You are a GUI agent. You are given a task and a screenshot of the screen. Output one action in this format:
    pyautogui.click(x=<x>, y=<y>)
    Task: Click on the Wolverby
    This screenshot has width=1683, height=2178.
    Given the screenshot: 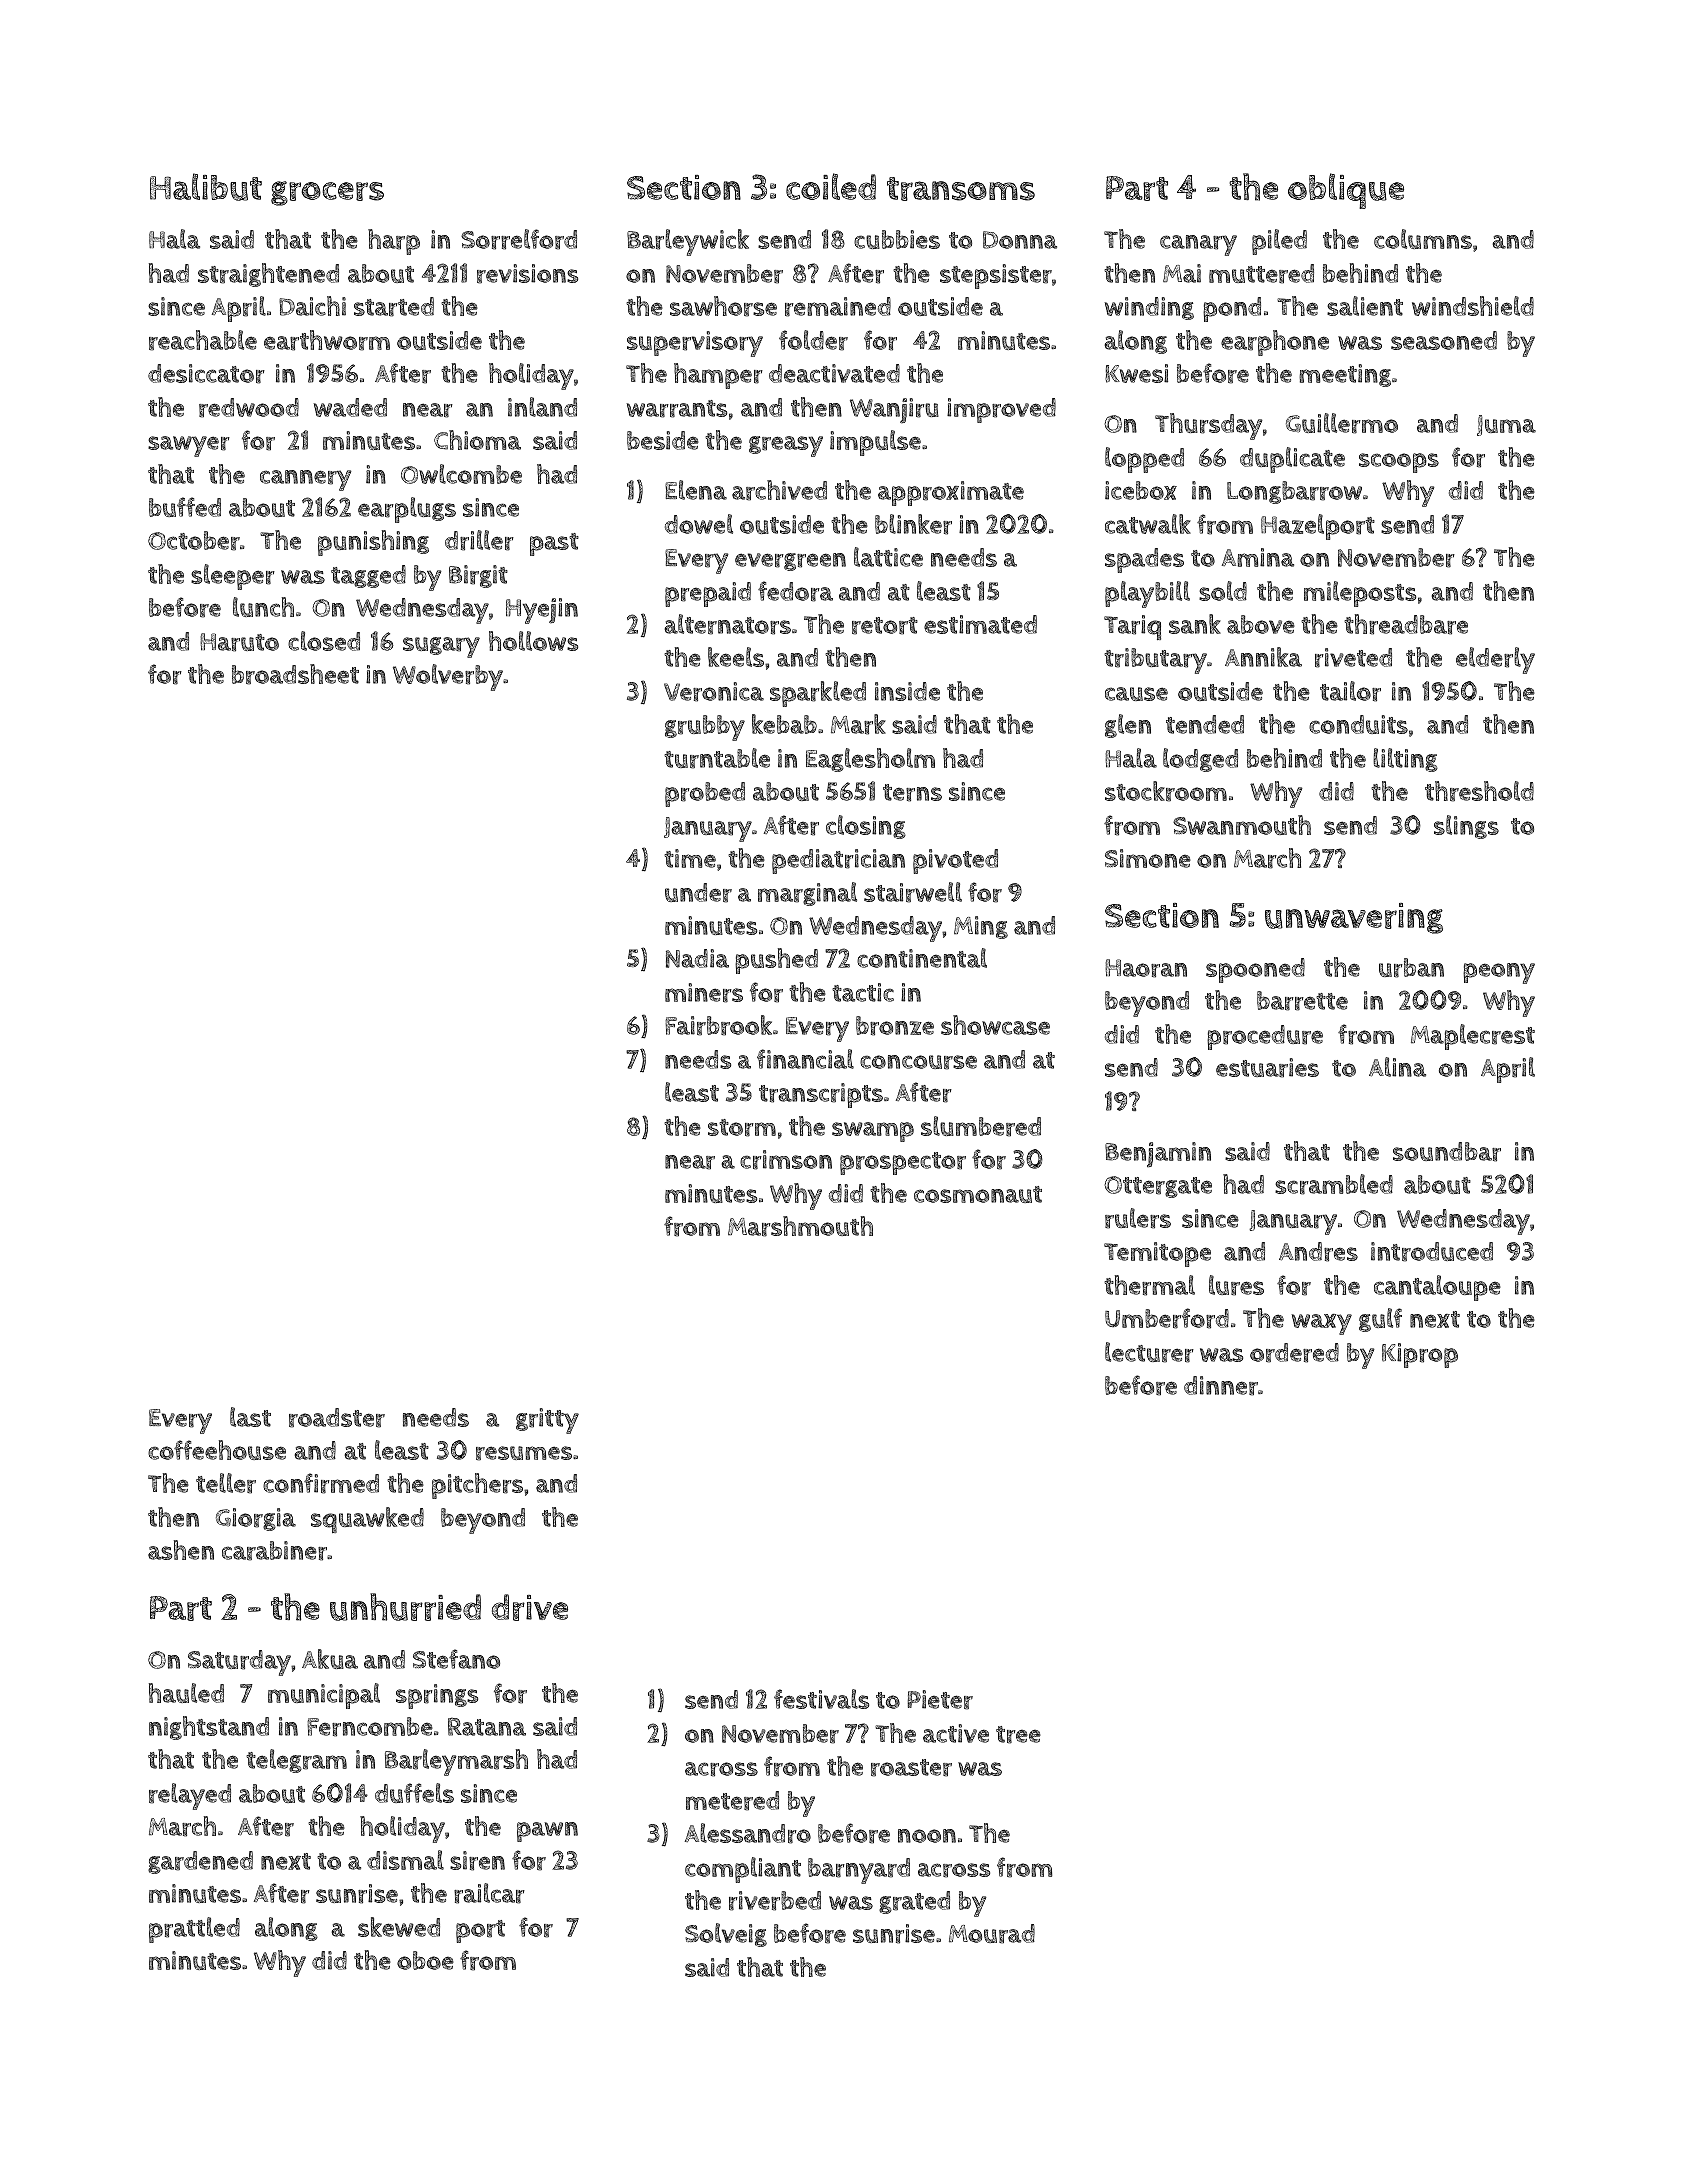 What is the action you would take?
    pyautogui.click(x=448, y=677)
